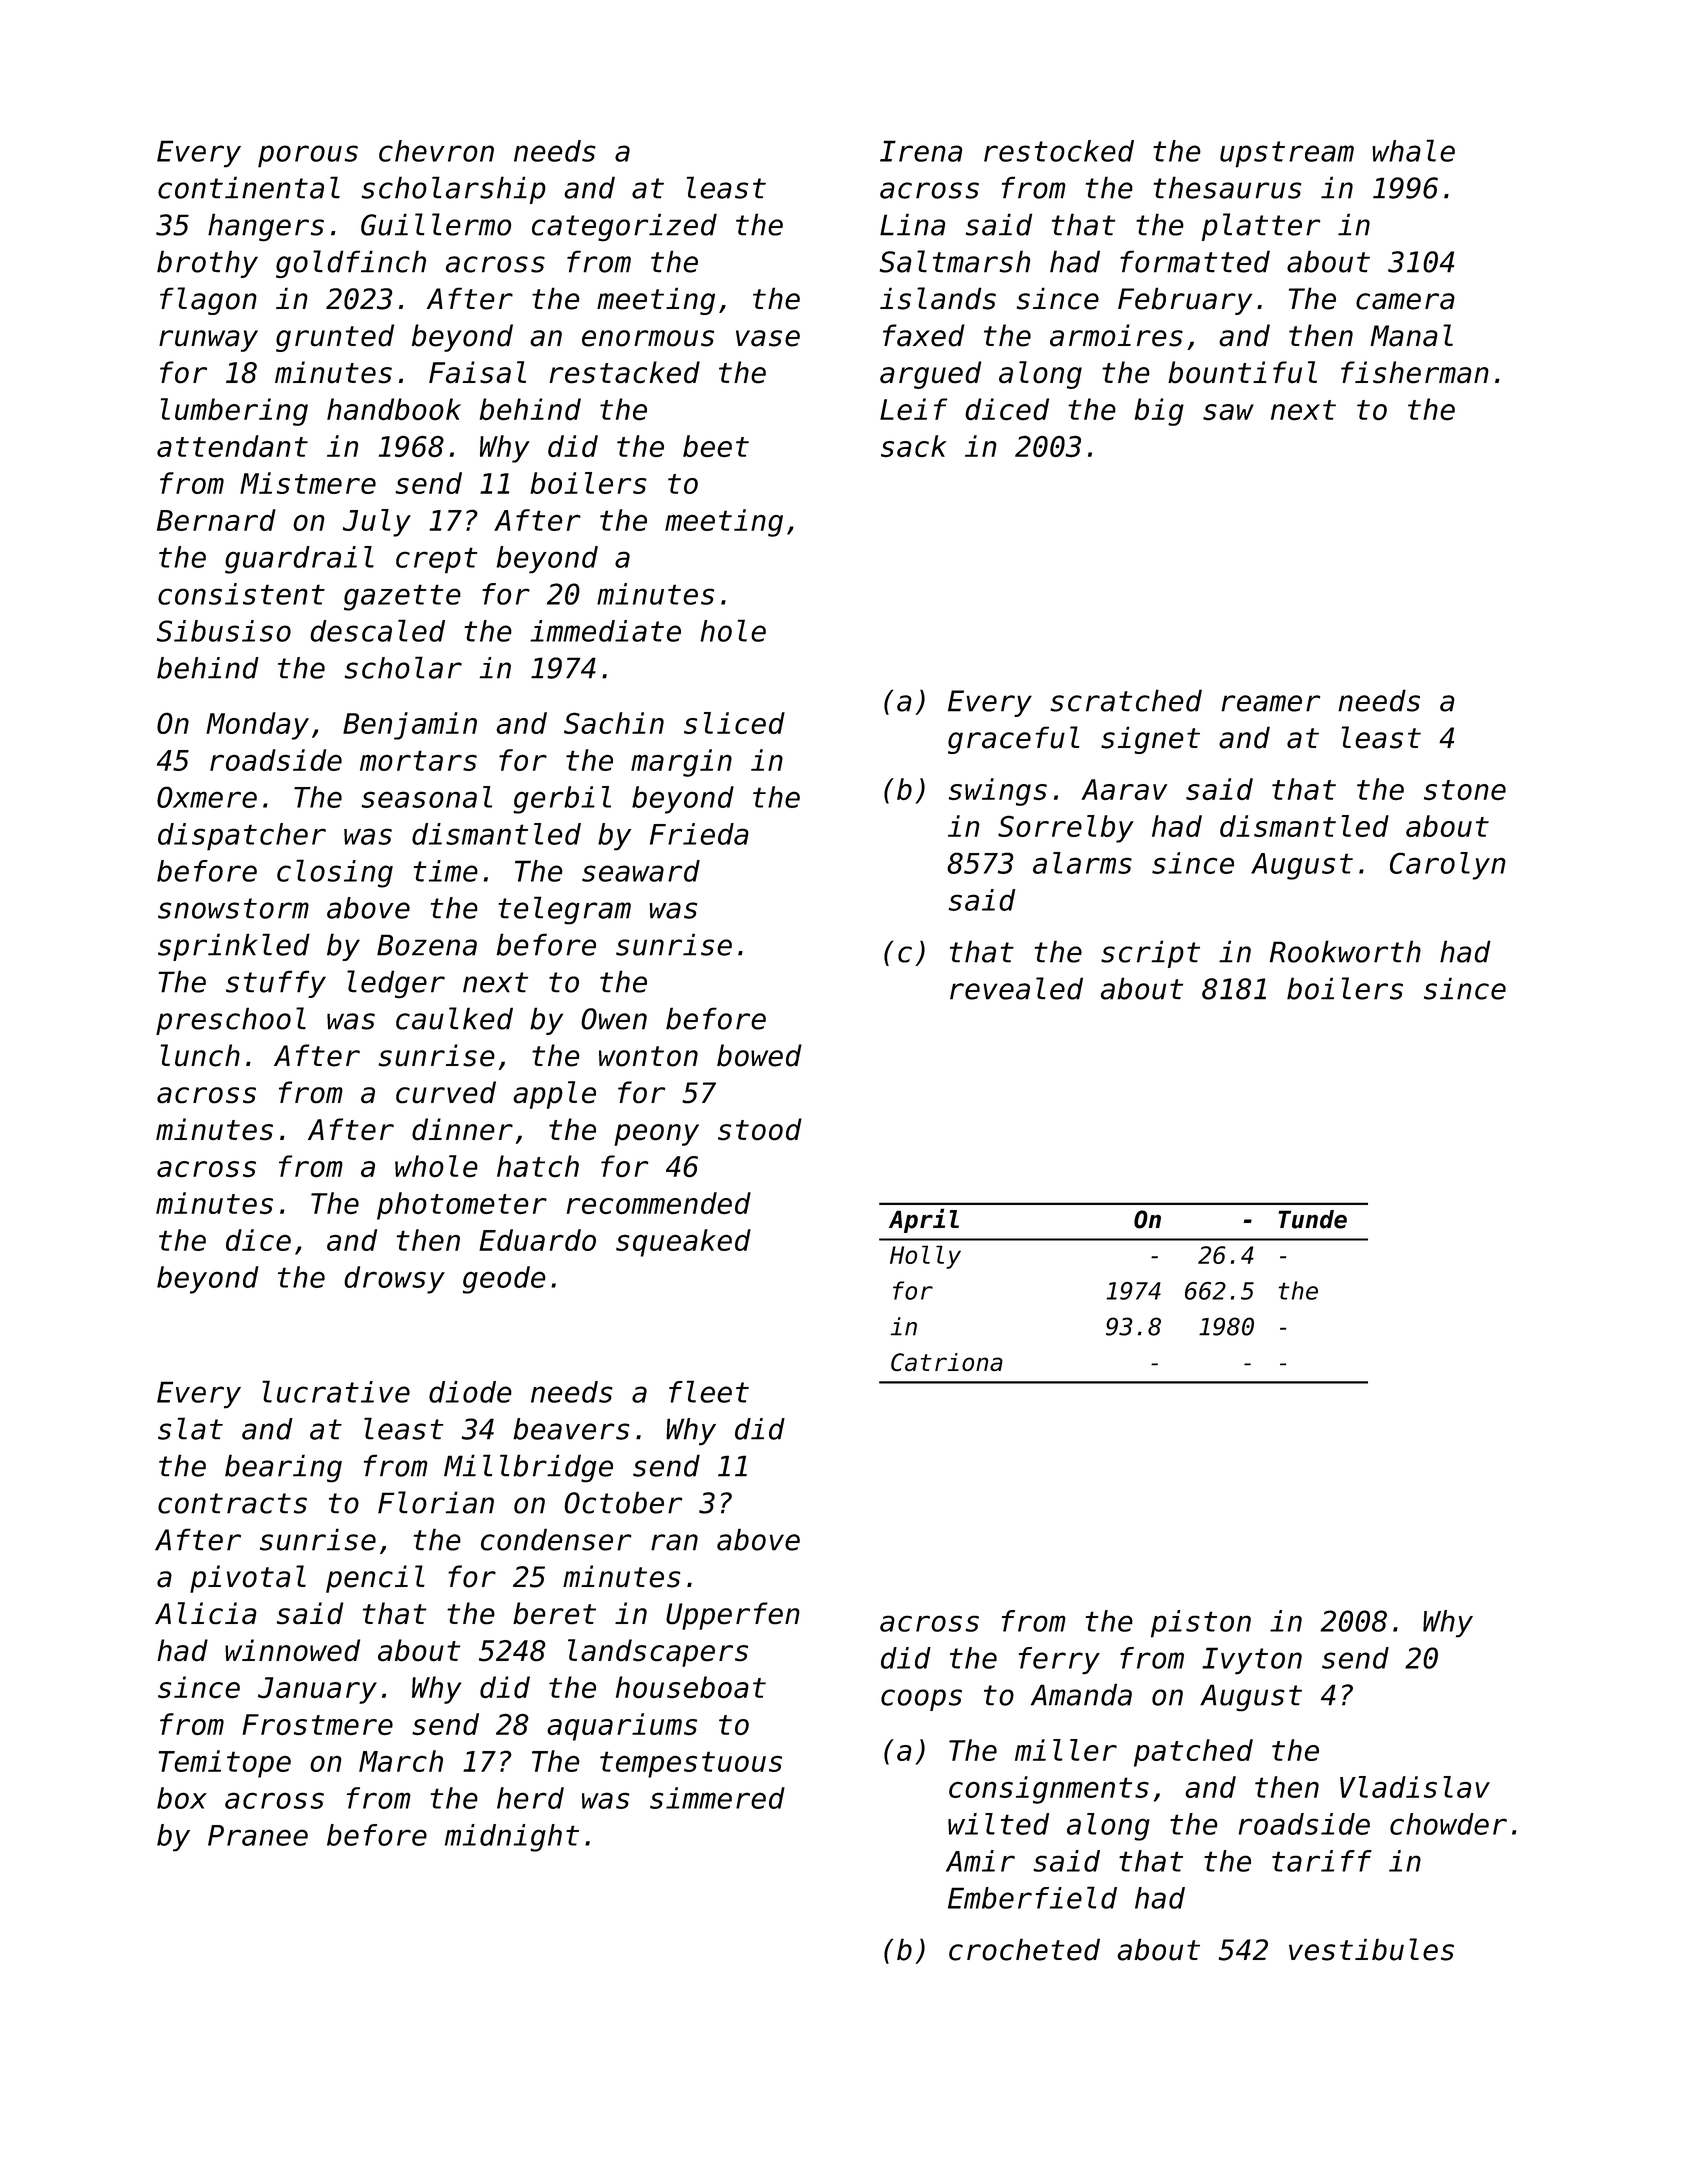  What do you see at coordinates (1322, 1861) in the screenshot?
I see `tariff` at bounding box center [1322, 1861].
